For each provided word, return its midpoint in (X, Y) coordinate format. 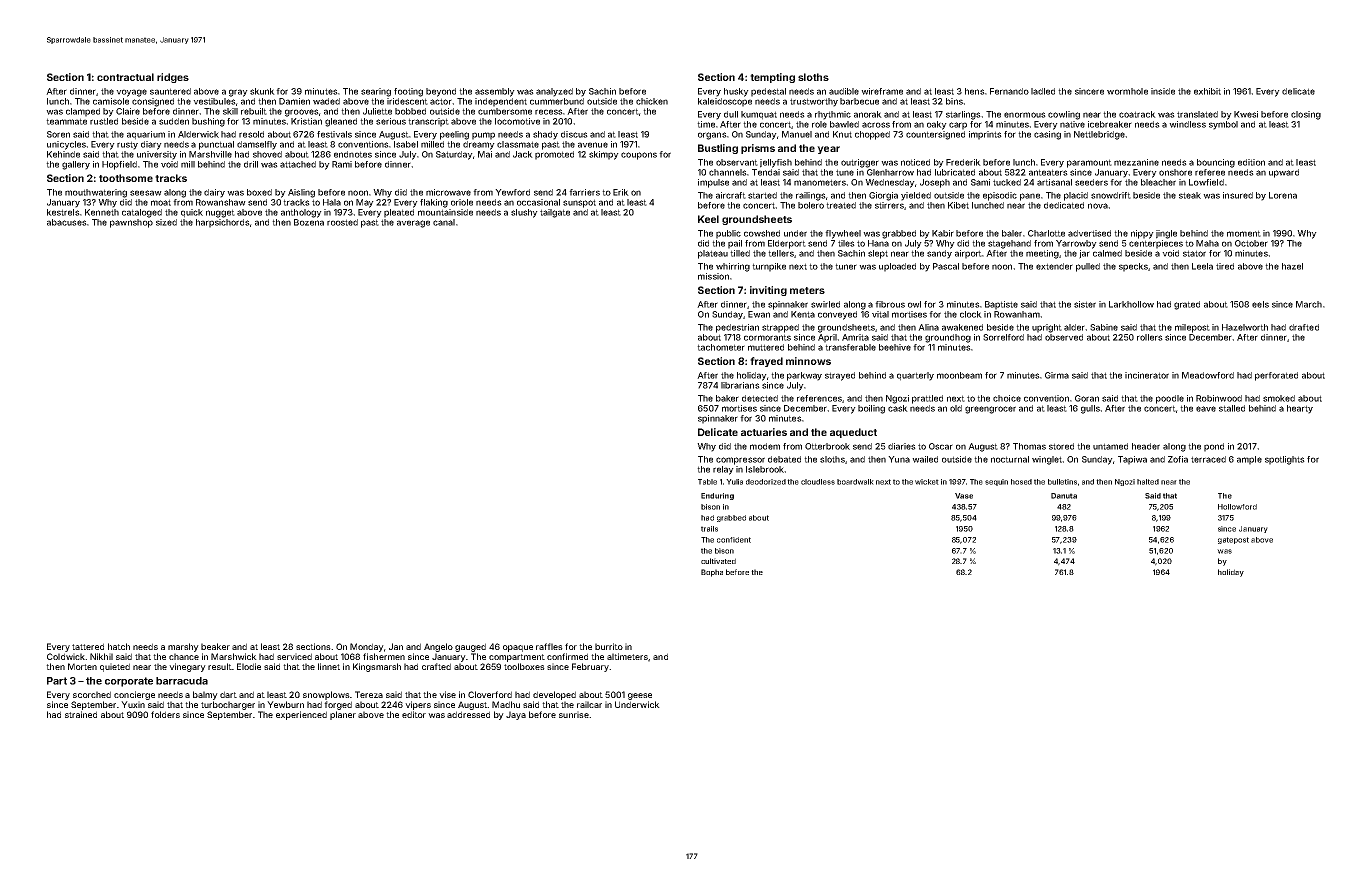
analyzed (554, 92)
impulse (713, 183)
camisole (111, 101)
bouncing (1216, 163)
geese (640, 696)
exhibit (1207, 91)
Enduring (717, 496)
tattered (88, 646)
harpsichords (223, 223)
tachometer (721, 347)
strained (81, 714)
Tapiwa (1132, 460)
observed (1064, 337)
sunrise (574, 714)
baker (727, 398)
